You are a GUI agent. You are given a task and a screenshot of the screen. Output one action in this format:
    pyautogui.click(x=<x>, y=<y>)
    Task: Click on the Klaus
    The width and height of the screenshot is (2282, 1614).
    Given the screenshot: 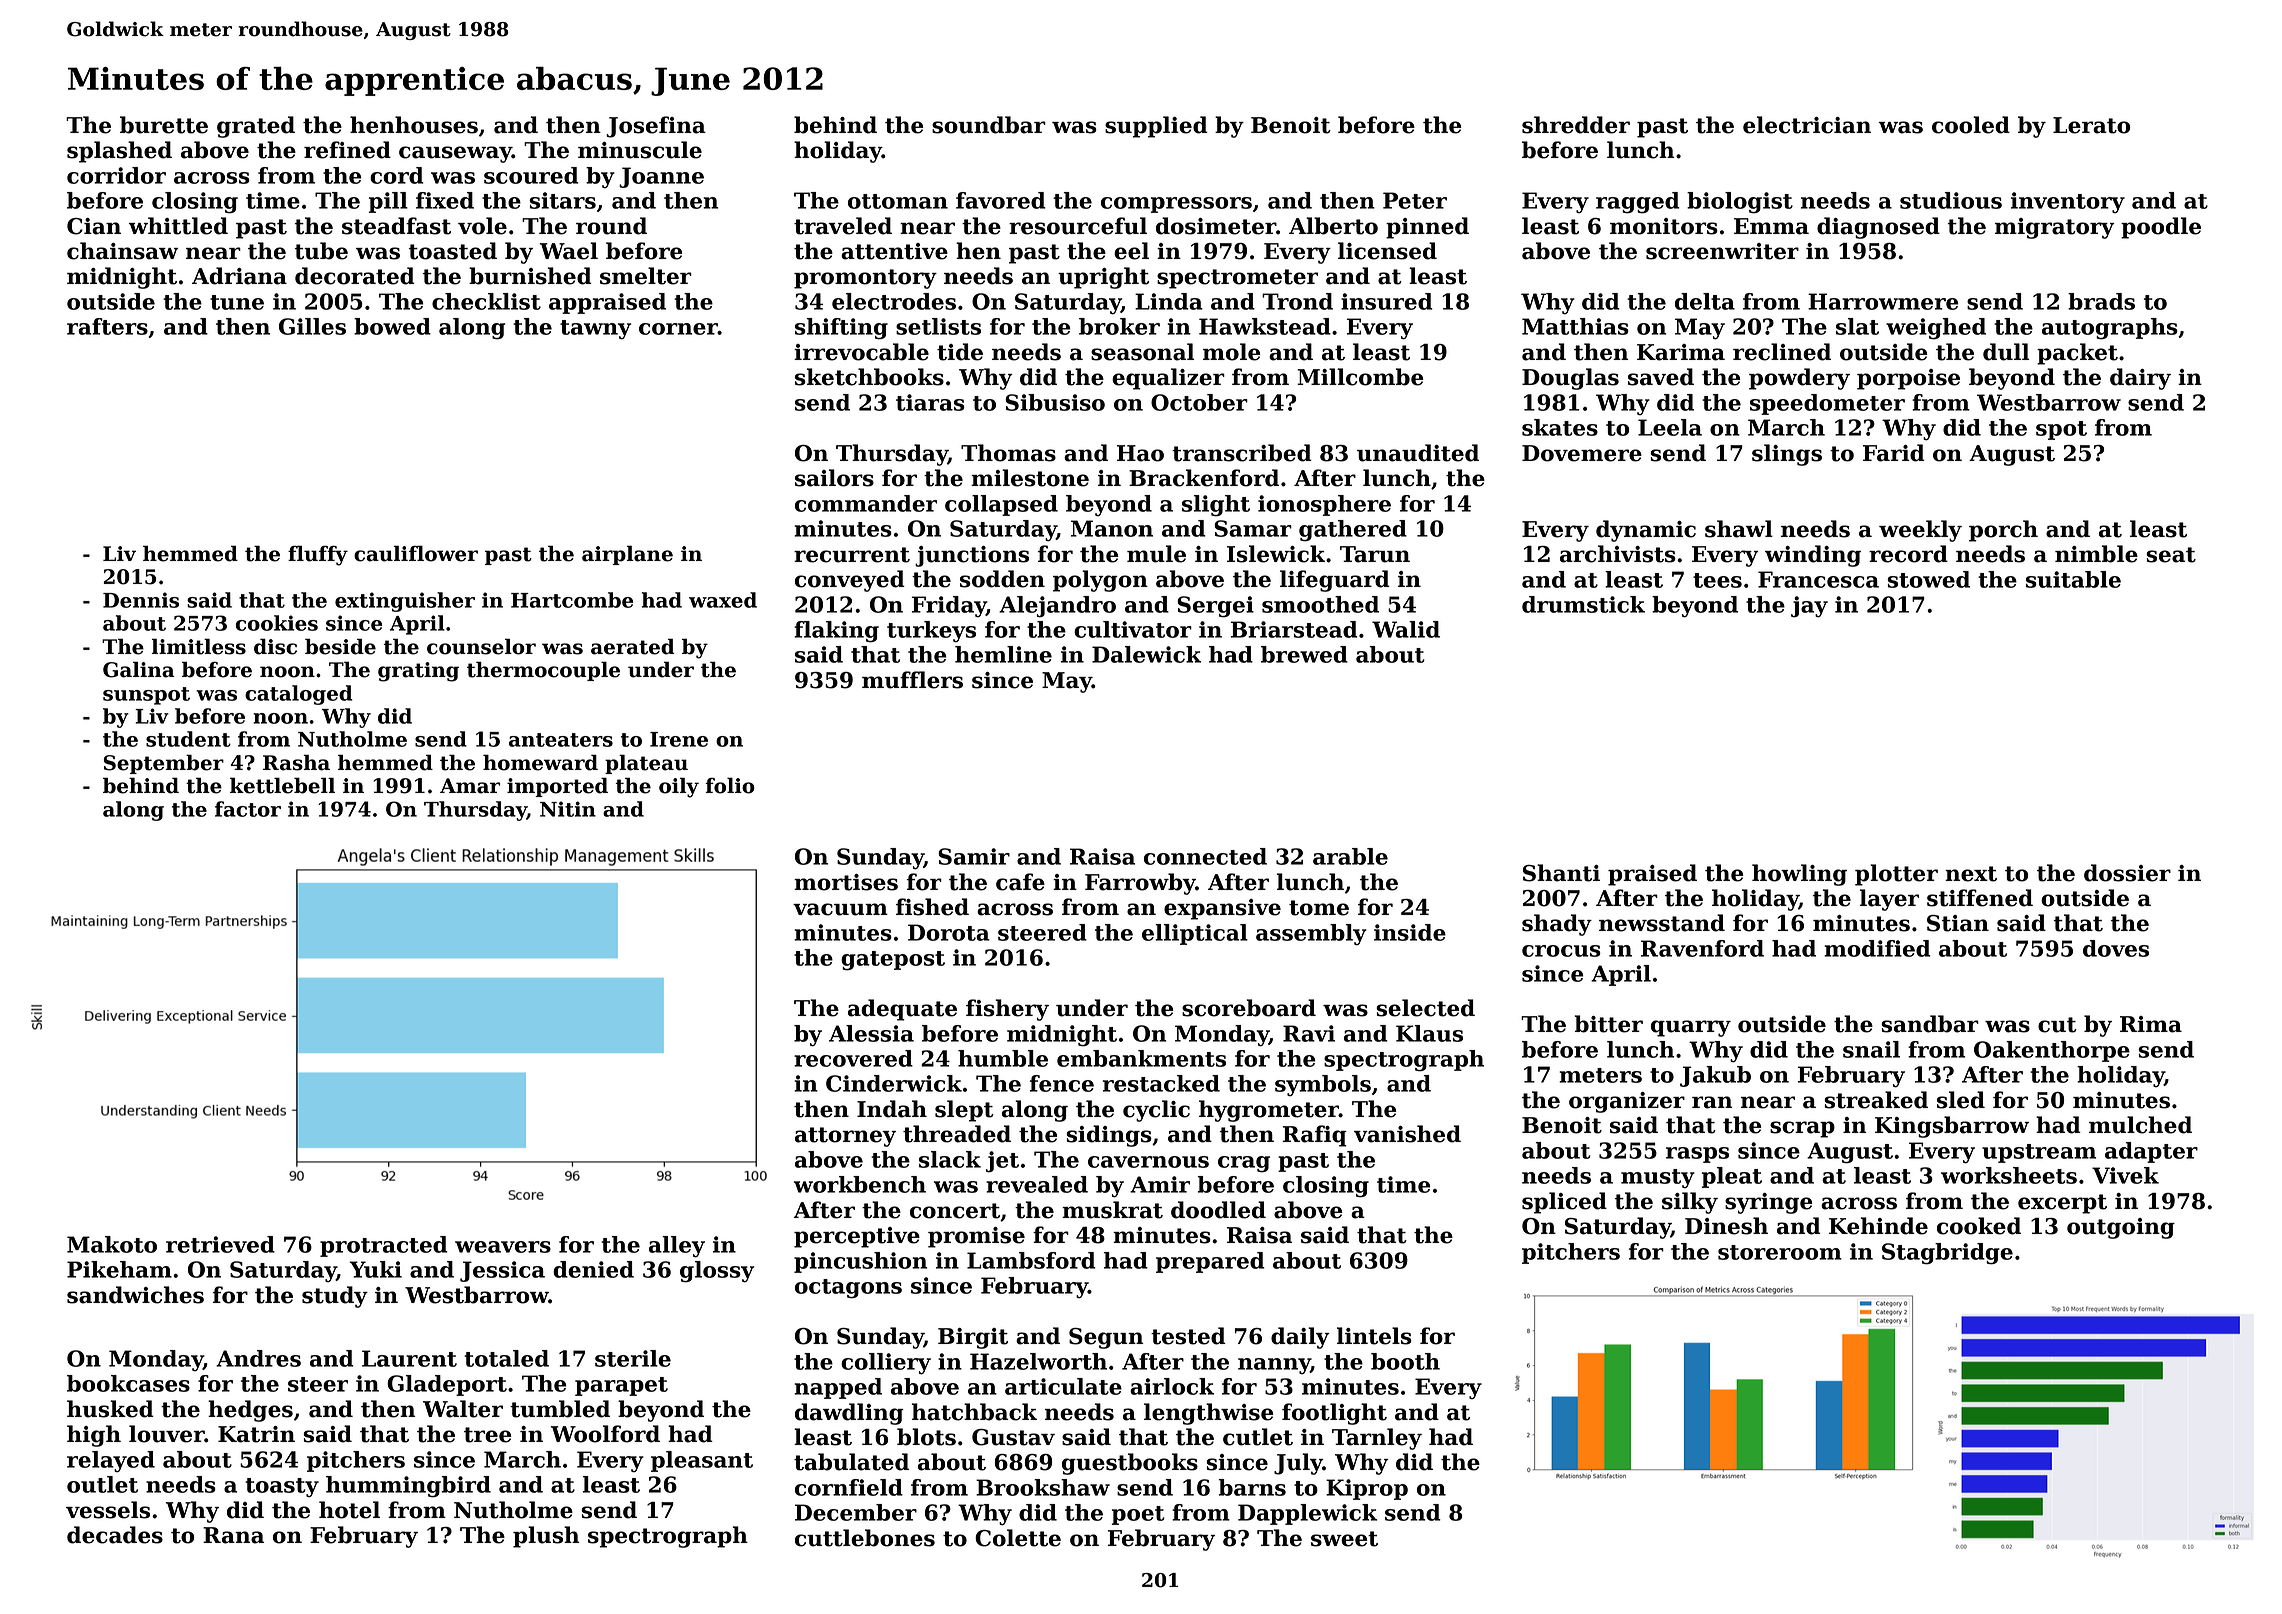 What is the action you would take?
    pyautogui.click(x=1429, y=1033)
